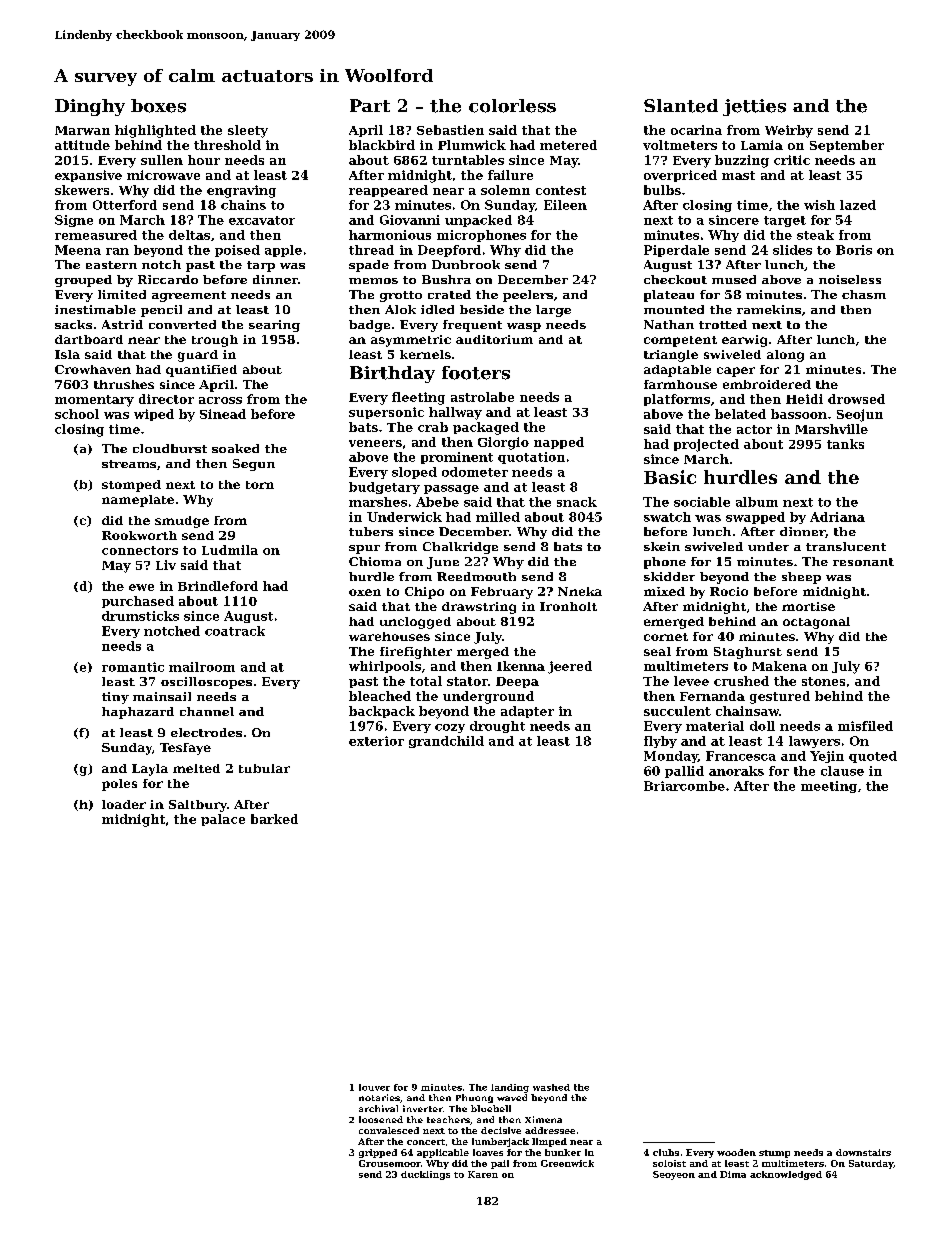 The height and width of the screenshot is (1233, 952). I want to click on meeting, so click(829, 787).
